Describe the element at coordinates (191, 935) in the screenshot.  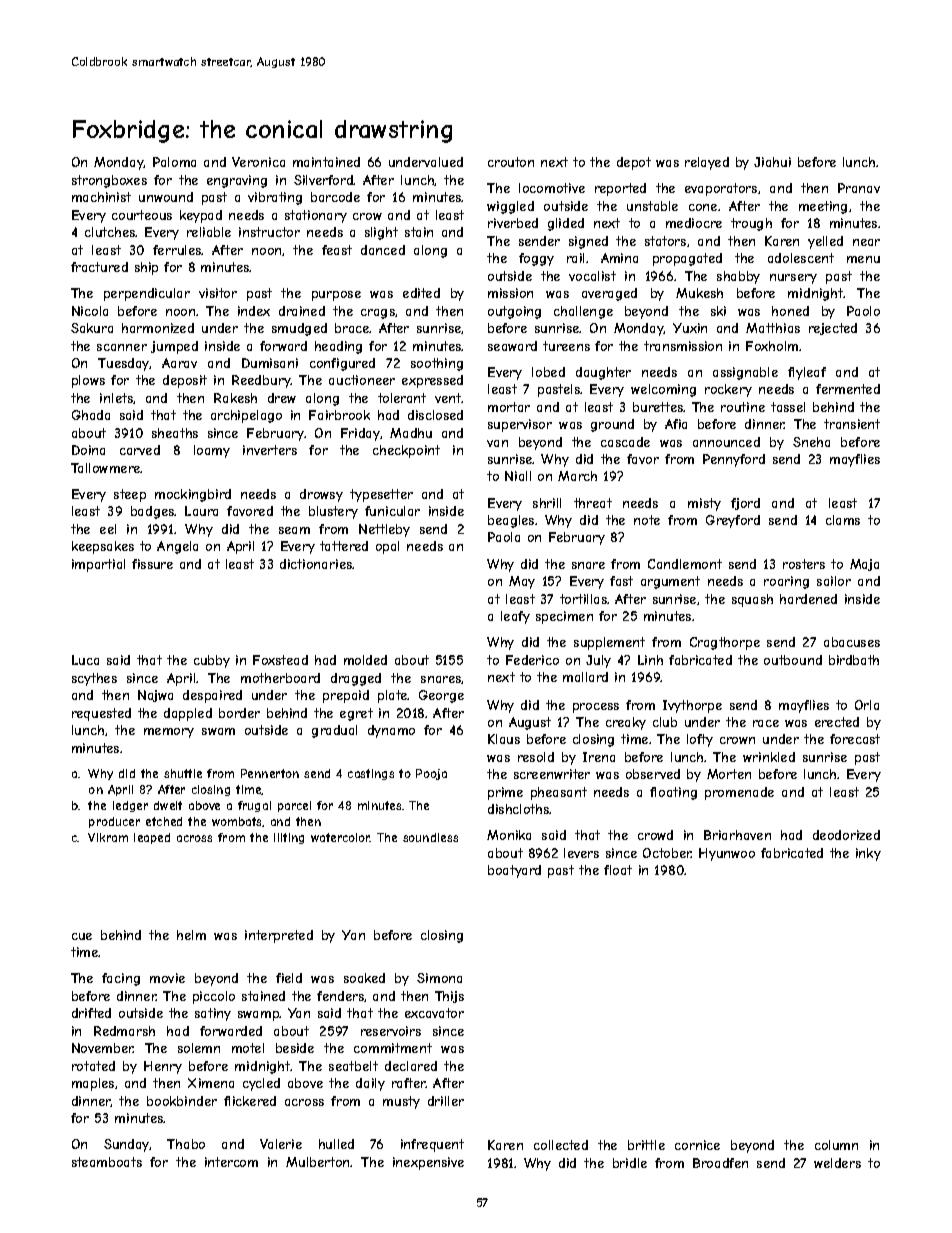
I see `helm` at that location.
